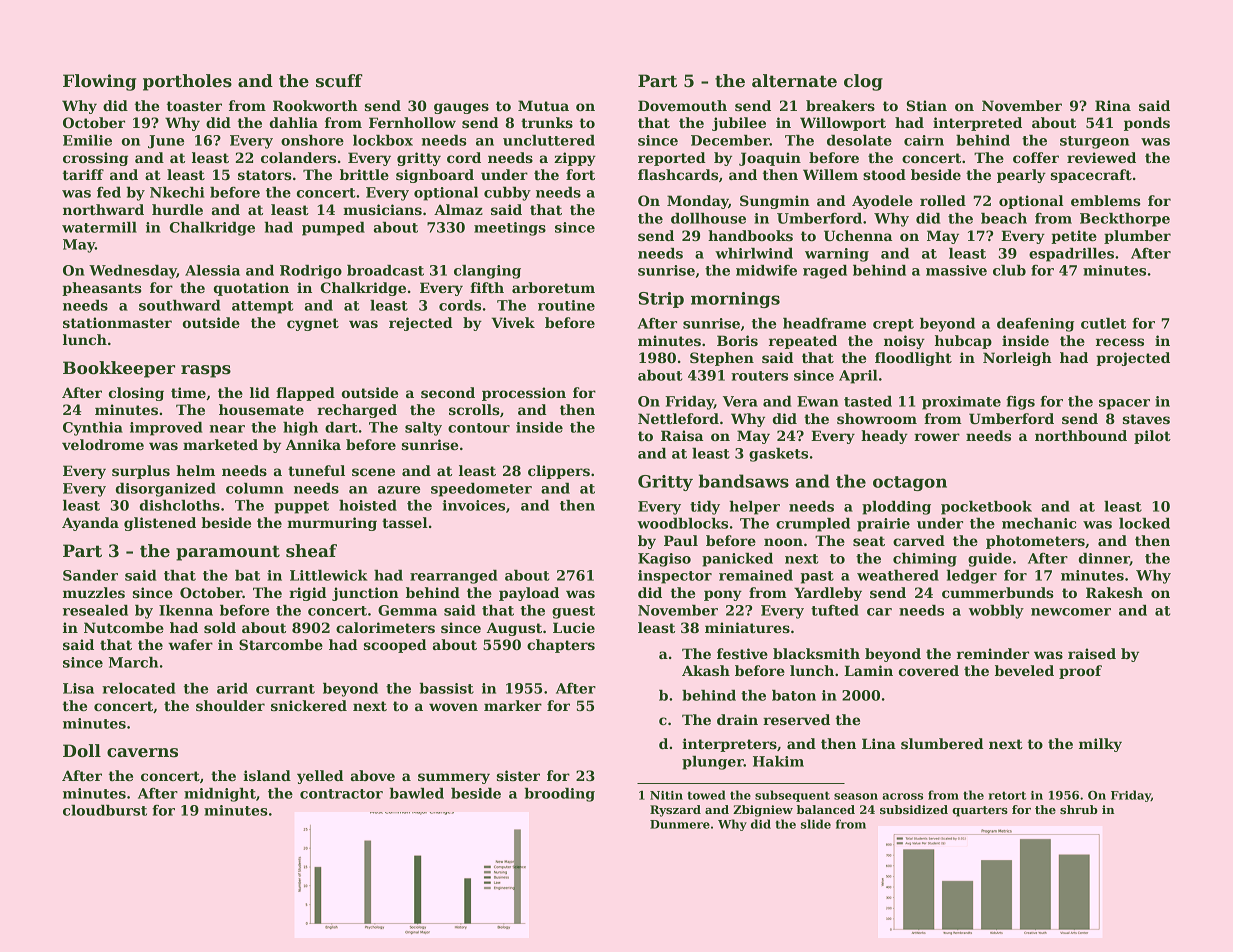 This page has height=952, width=1233. What do you see at coordinates (90, 524) in the page?
I see `Ayanda` at bounding box center [90, 524].
